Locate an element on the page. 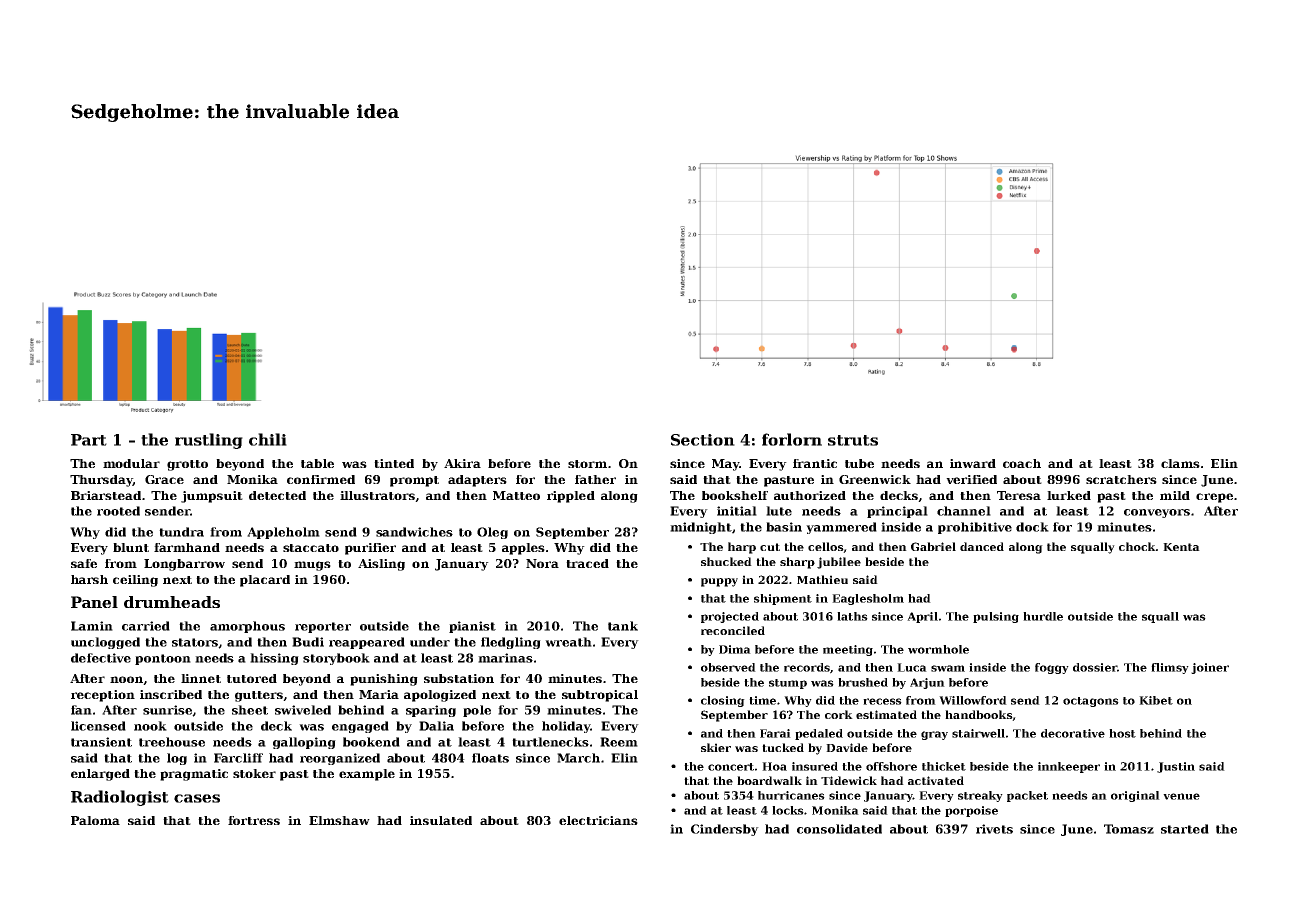 The image size is (1308, 924). Farcliff is located at coordinates (238, 758).
